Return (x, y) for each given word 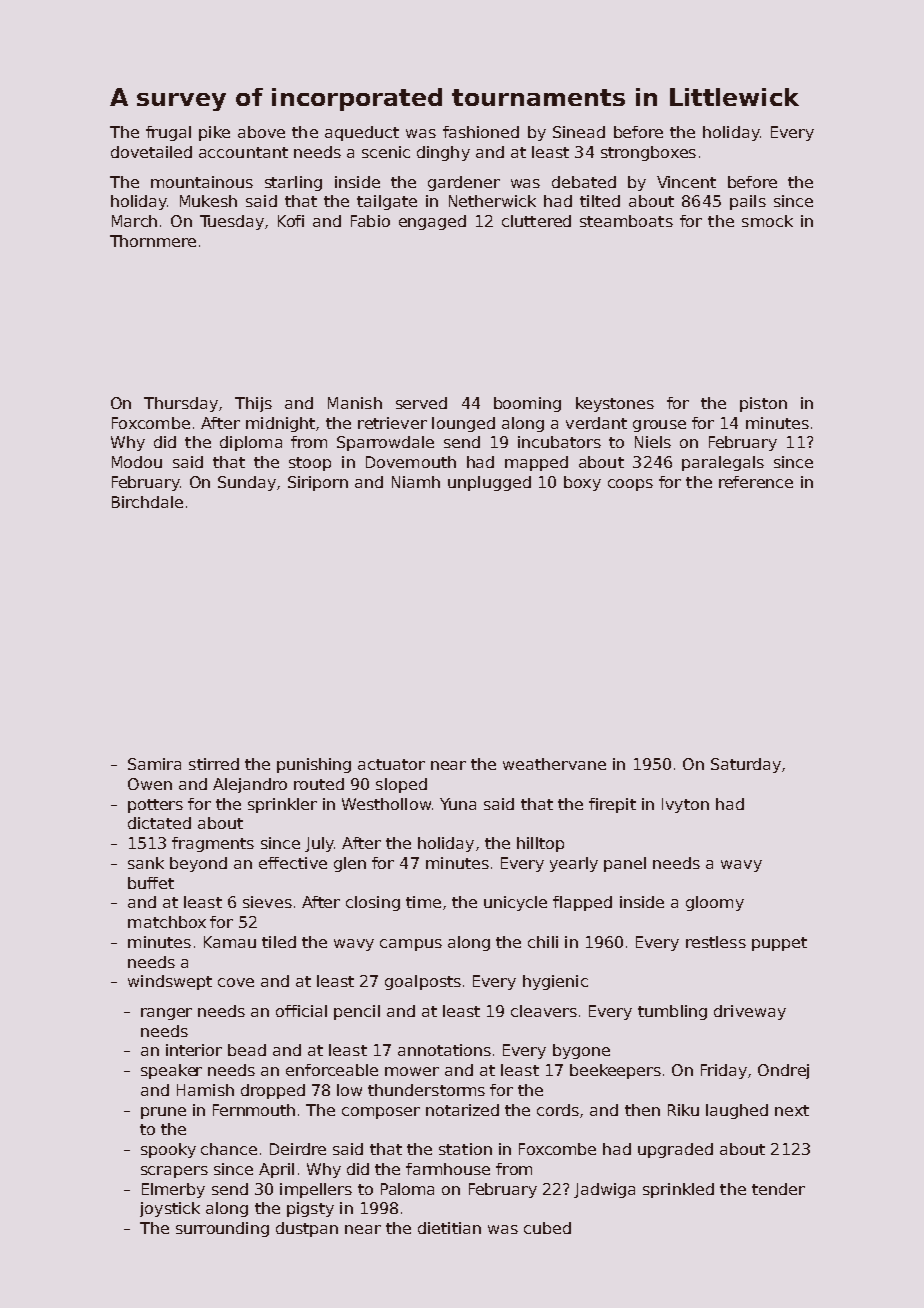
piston (763, 404)
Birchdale (147, 502)
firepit (612, 805)
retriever (392, 423)
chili (543, 942)
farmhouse (448, 1169)
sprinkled (678, 1190)
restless (716, 942)
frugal (168, 133)
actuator (391, 764)
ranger (166, 1014)
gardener (464, 183)
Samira (154, 764)
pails (748, 202)
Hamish (205, 1090)
